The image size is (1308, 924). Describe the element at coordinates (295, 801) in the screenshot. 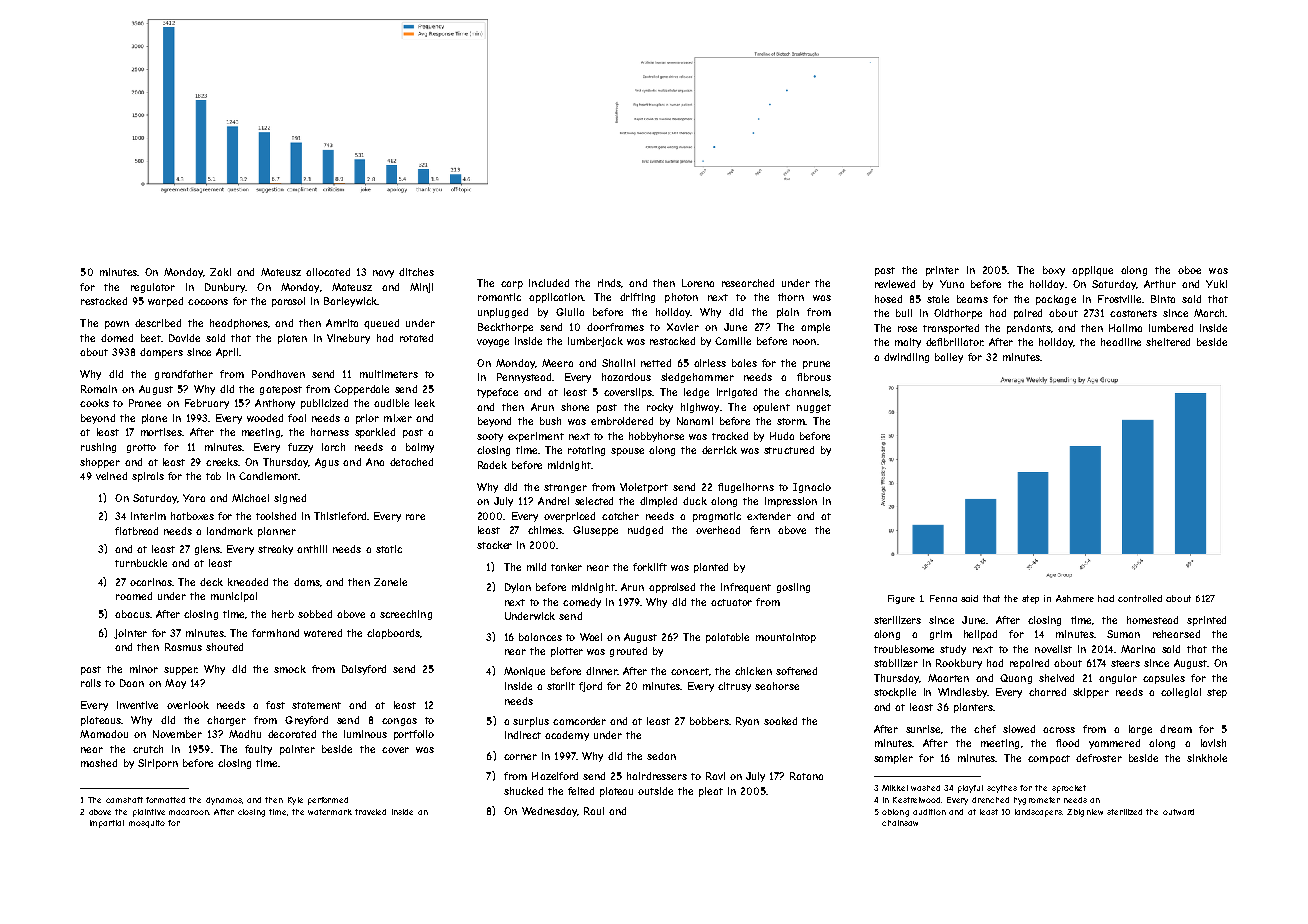

I see `Kyle` at that location.
